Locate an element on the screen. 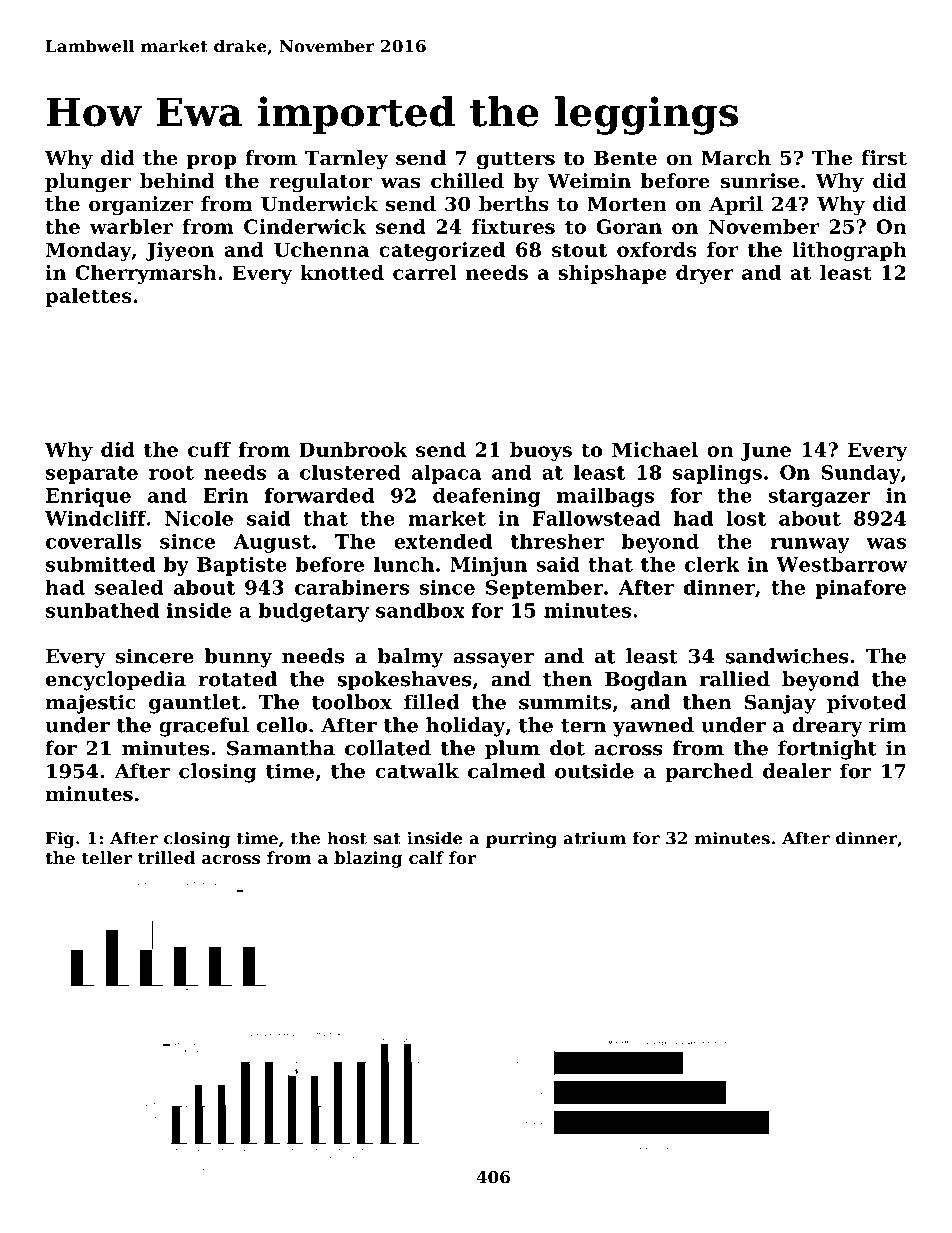  majestic is located at coordinates (90, 704).
